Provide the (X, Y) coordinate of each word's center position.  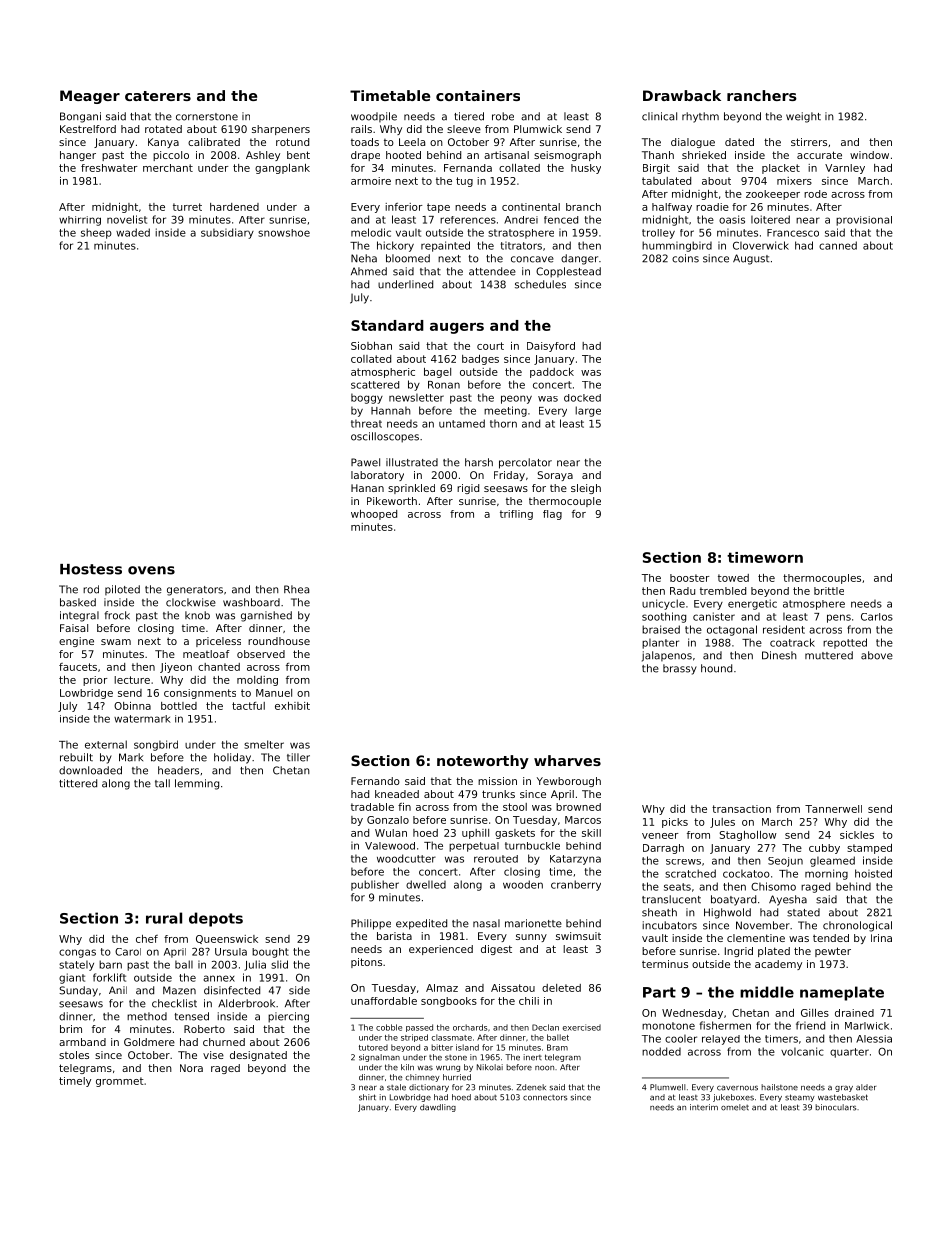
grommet (120, 1082)
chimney (423, 1078)
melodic (371, 232)
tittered (78, 783)
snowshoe (284, 233)
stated (803, 912)
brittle (829, 591)
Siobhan (371, 346)
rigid (468, 489)
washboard (251, 602)
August (751, 259)
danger (579, 259)
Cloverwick (761, 245)
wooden (523, 884)
